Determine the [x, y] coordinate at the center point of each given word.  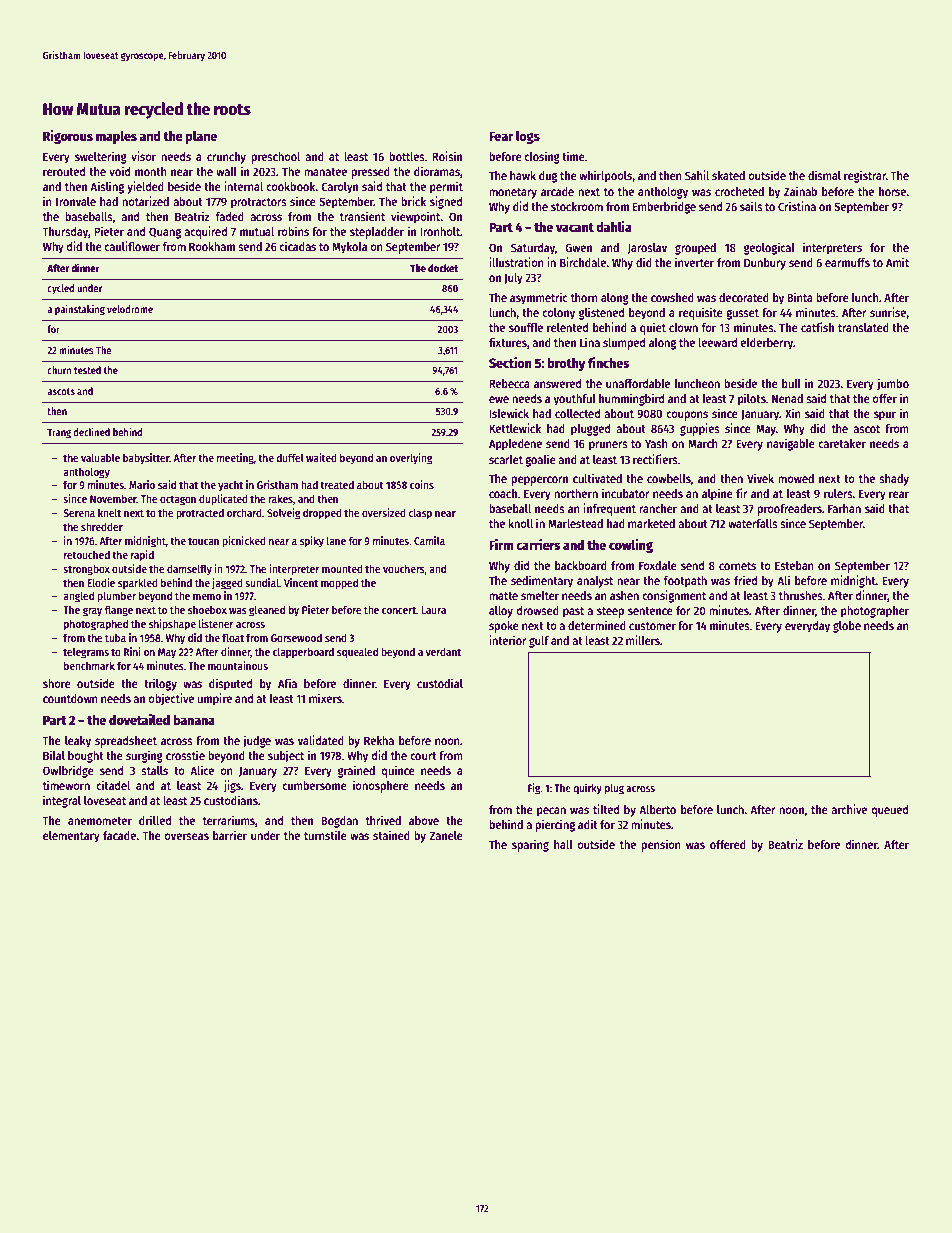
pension [661, 845]
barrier [230, 835]
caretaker [842, 443]
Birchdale [583, 262]
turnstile [325, 835]
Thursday [65, 233]
